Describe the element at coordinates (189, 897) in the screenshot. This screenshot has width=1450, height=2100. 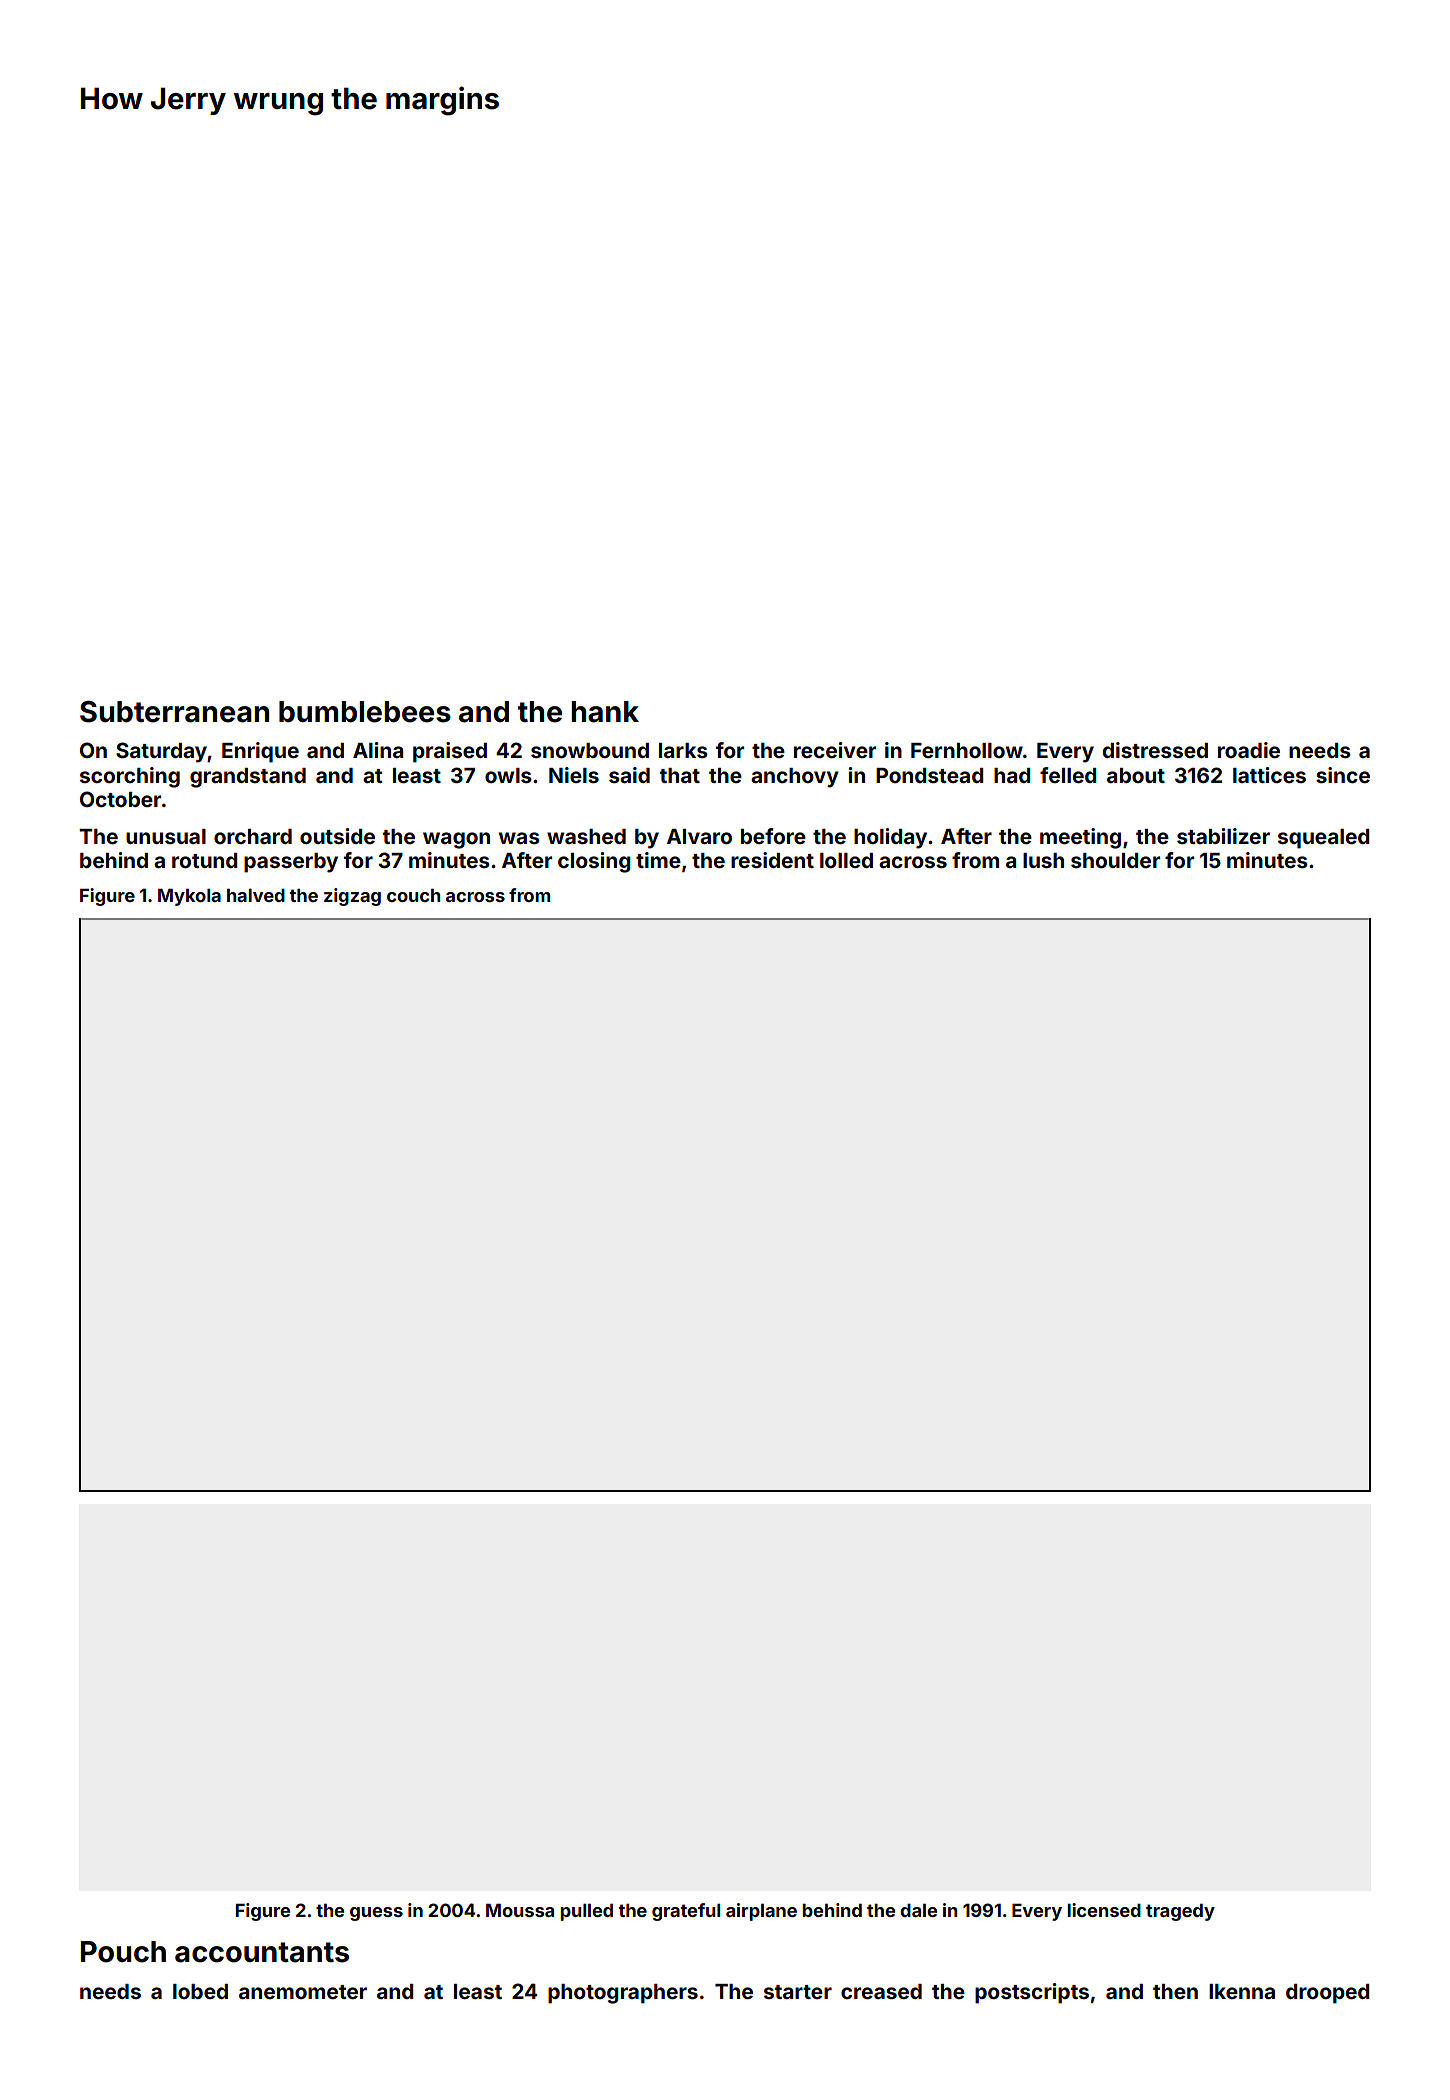
I see `Mykola` at that location.
